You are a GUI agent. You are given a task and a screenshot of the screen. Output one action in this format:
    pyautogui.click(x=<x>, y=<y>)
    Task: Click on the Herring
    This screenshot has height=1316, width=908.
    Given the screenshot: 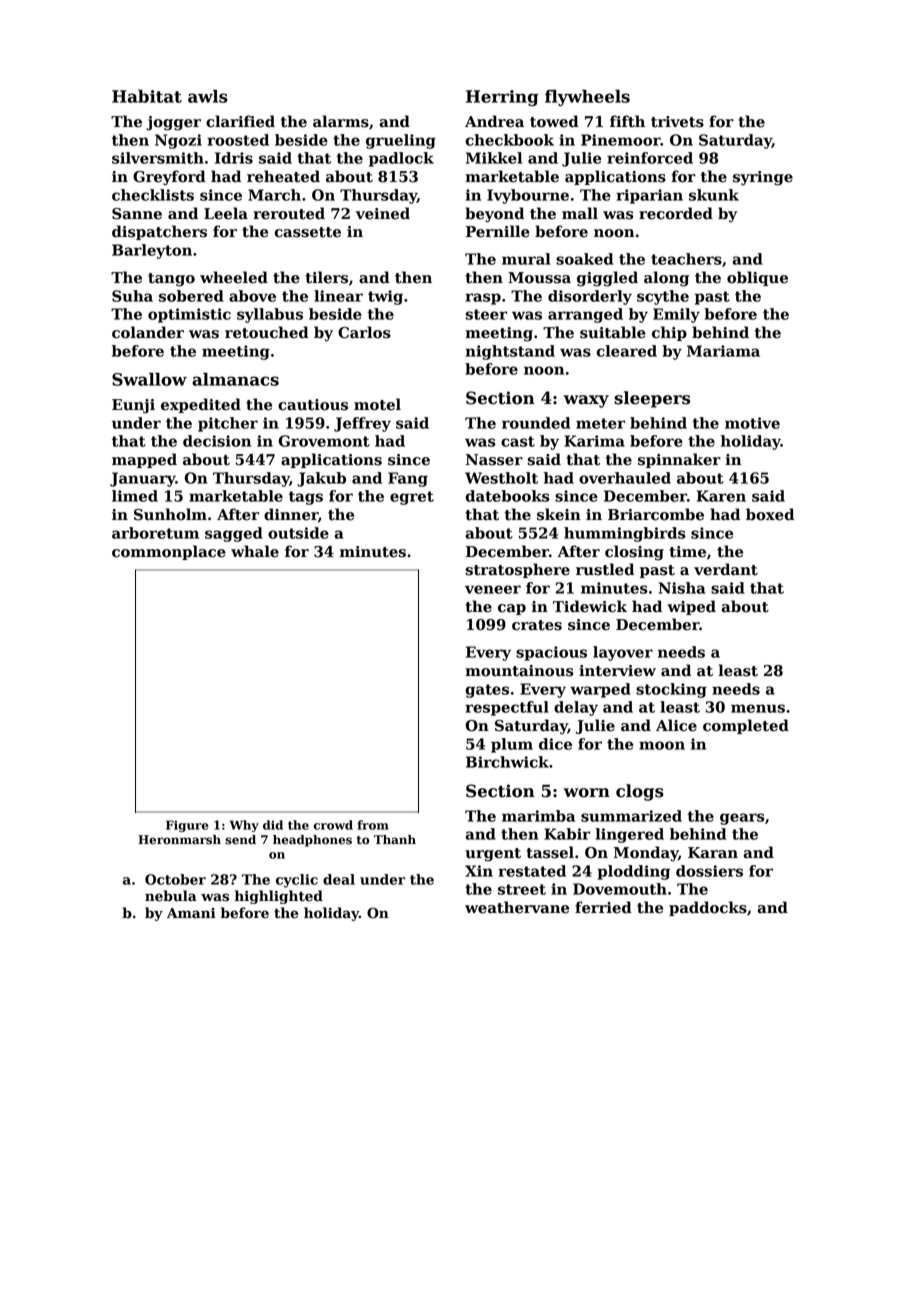 What is the action you would take?
    pyautogui.click(x=502, y=98)
